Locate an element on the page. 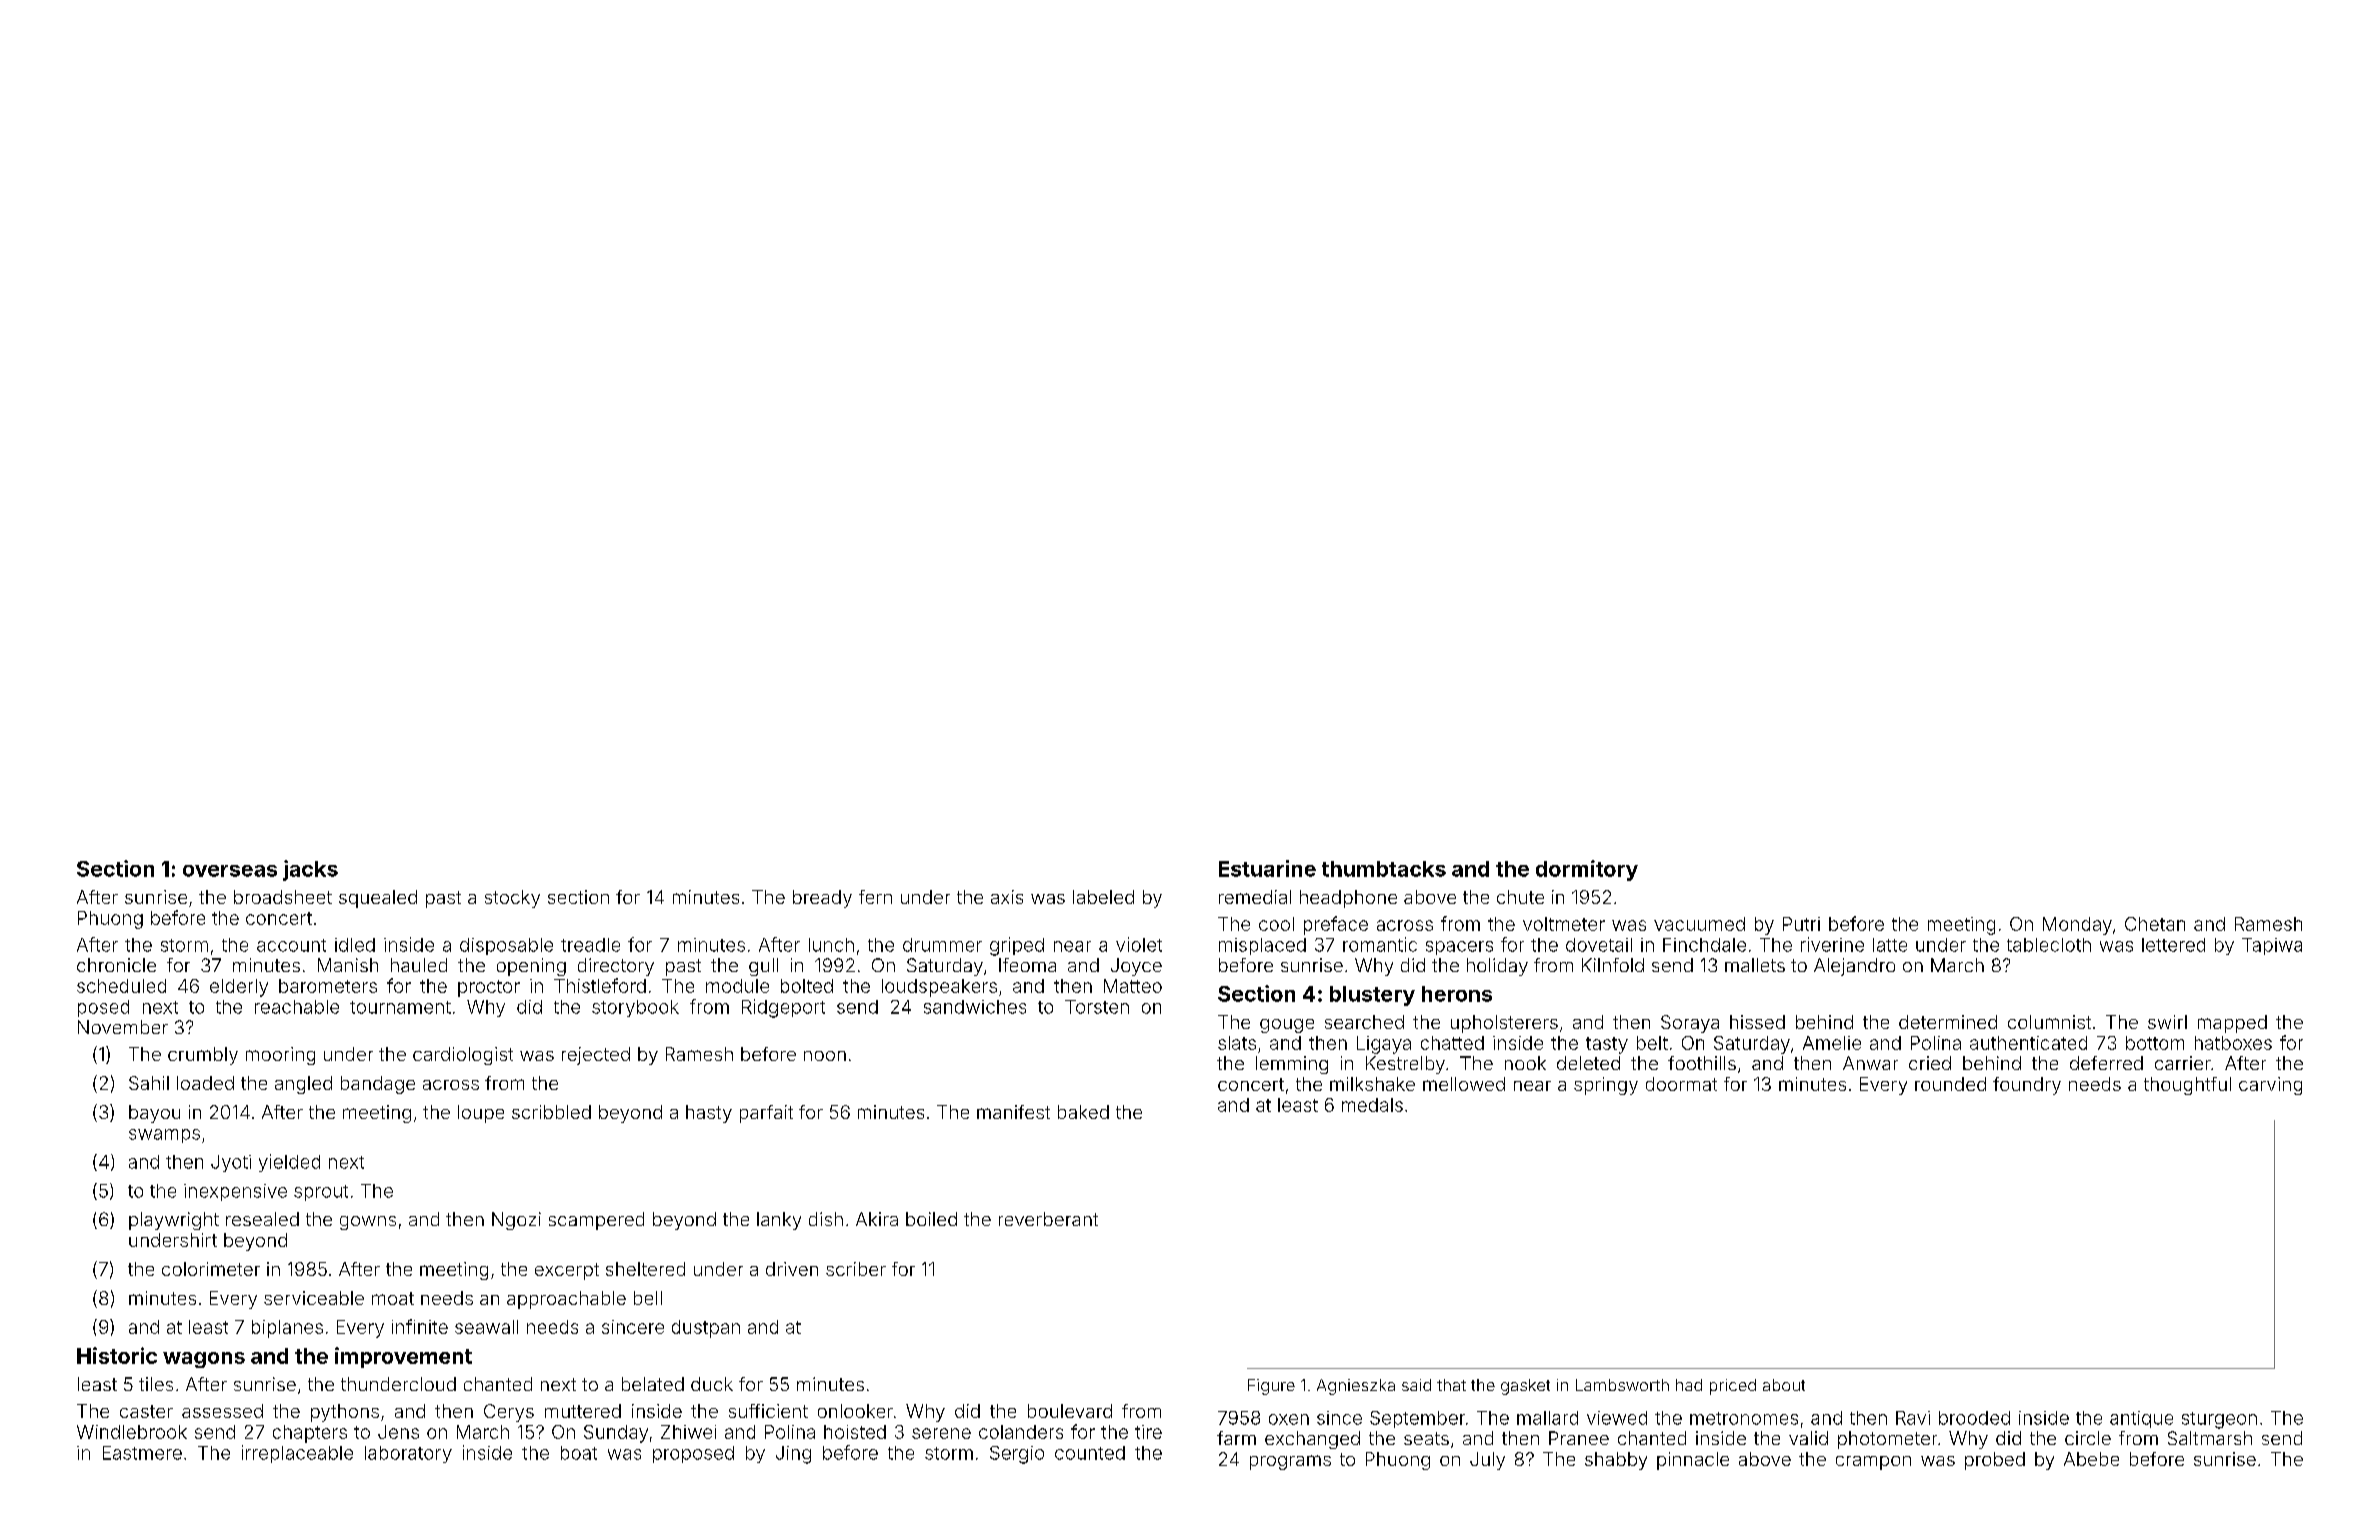 This image has width=2380, height=1540. preface is located at coordinates (1336, 925).
